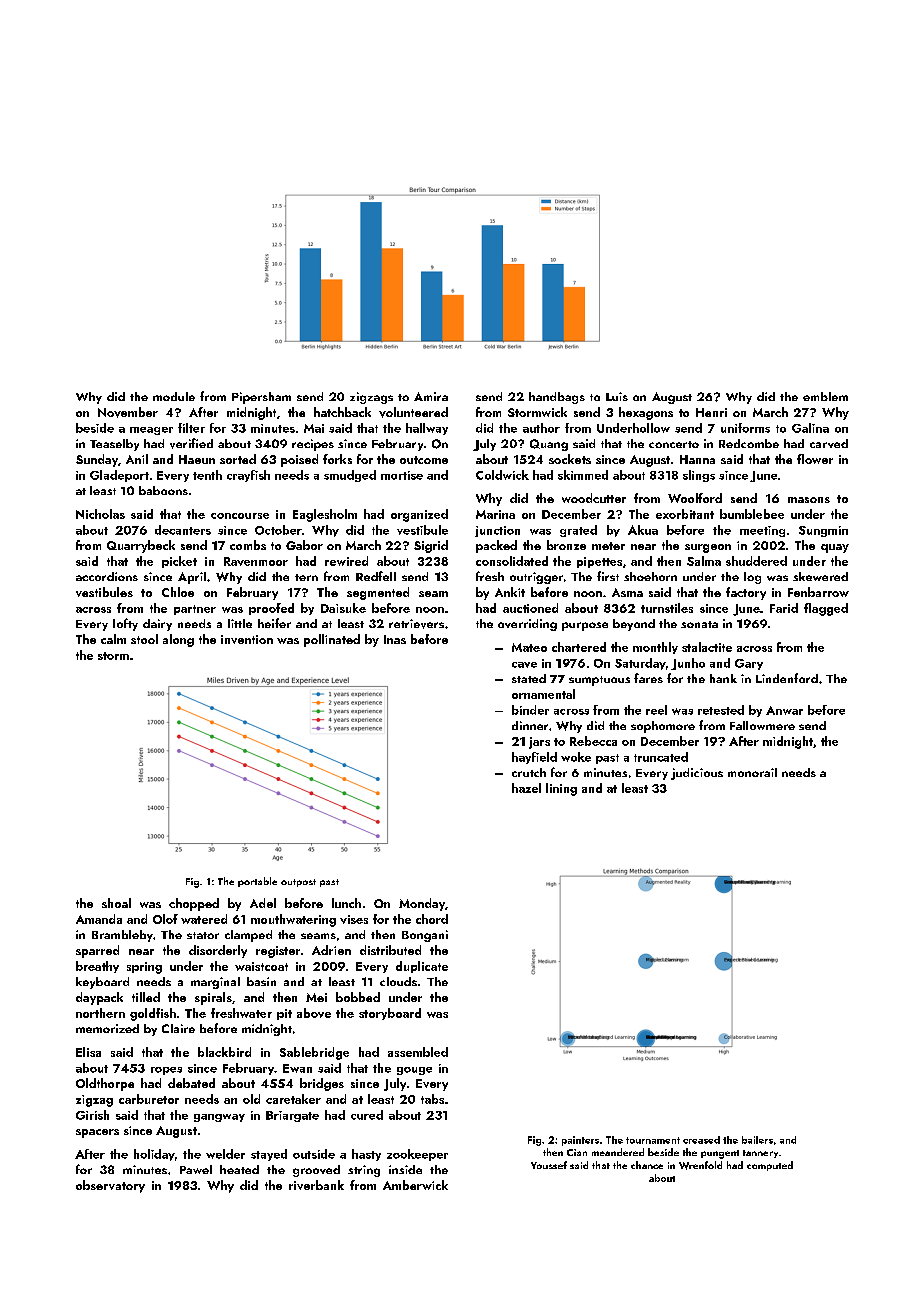  I want to click on dinner, so click(530, 725).
